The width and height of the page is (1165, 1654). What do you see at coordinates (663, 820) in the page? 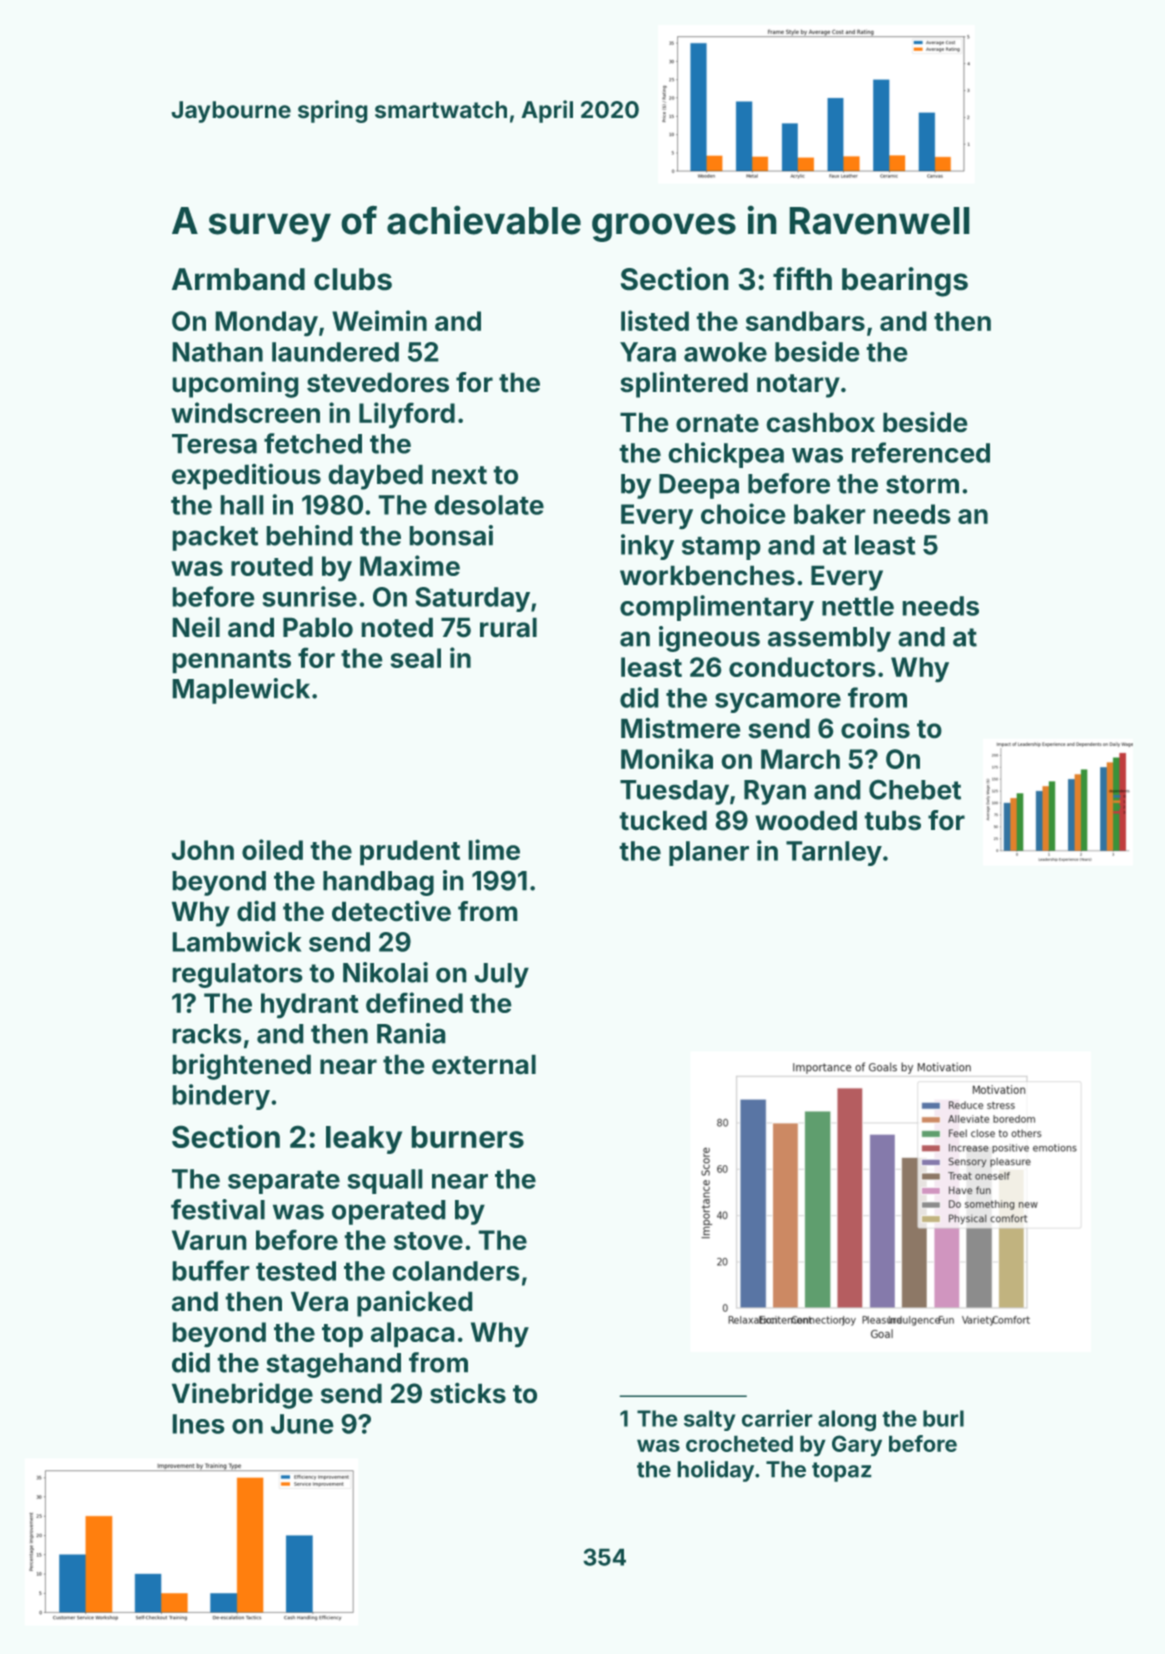
I see `tucked` at bounding box center [663, 820].
